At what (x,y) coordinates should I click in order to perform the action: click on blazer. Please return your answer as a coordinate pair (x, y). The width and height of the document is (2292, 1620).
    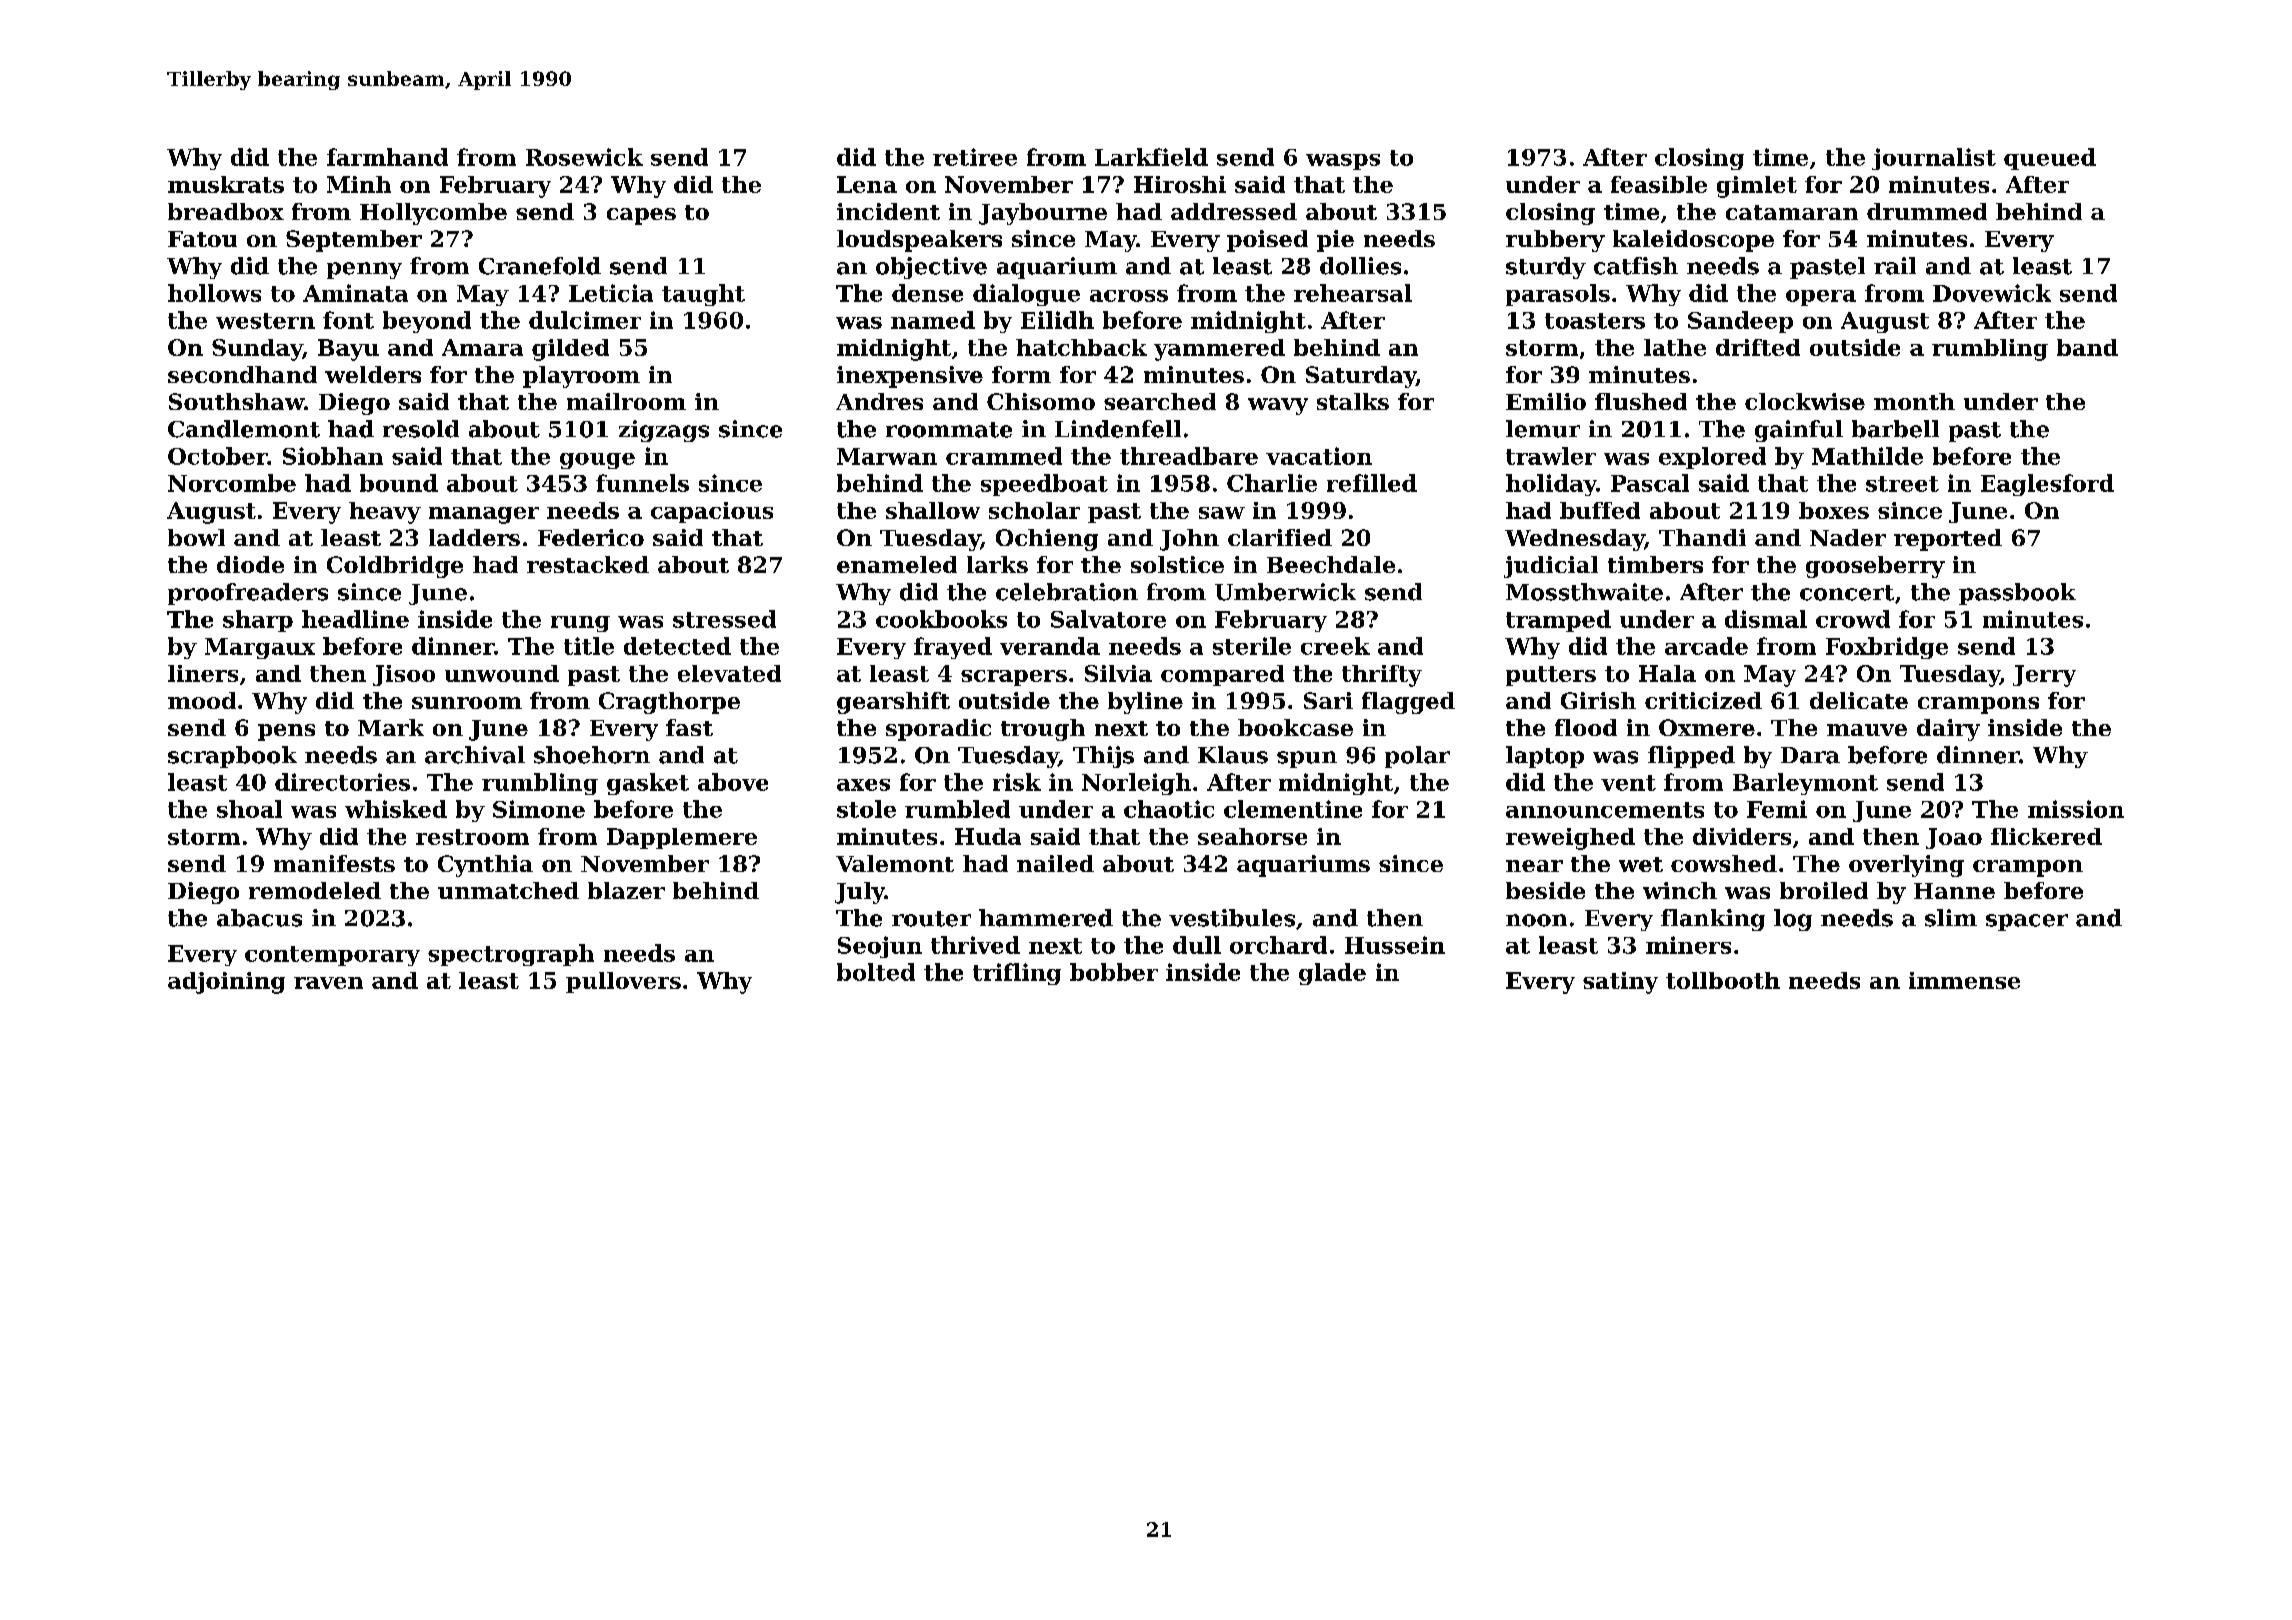
    Looking at the image, I should click on (626, 890).
